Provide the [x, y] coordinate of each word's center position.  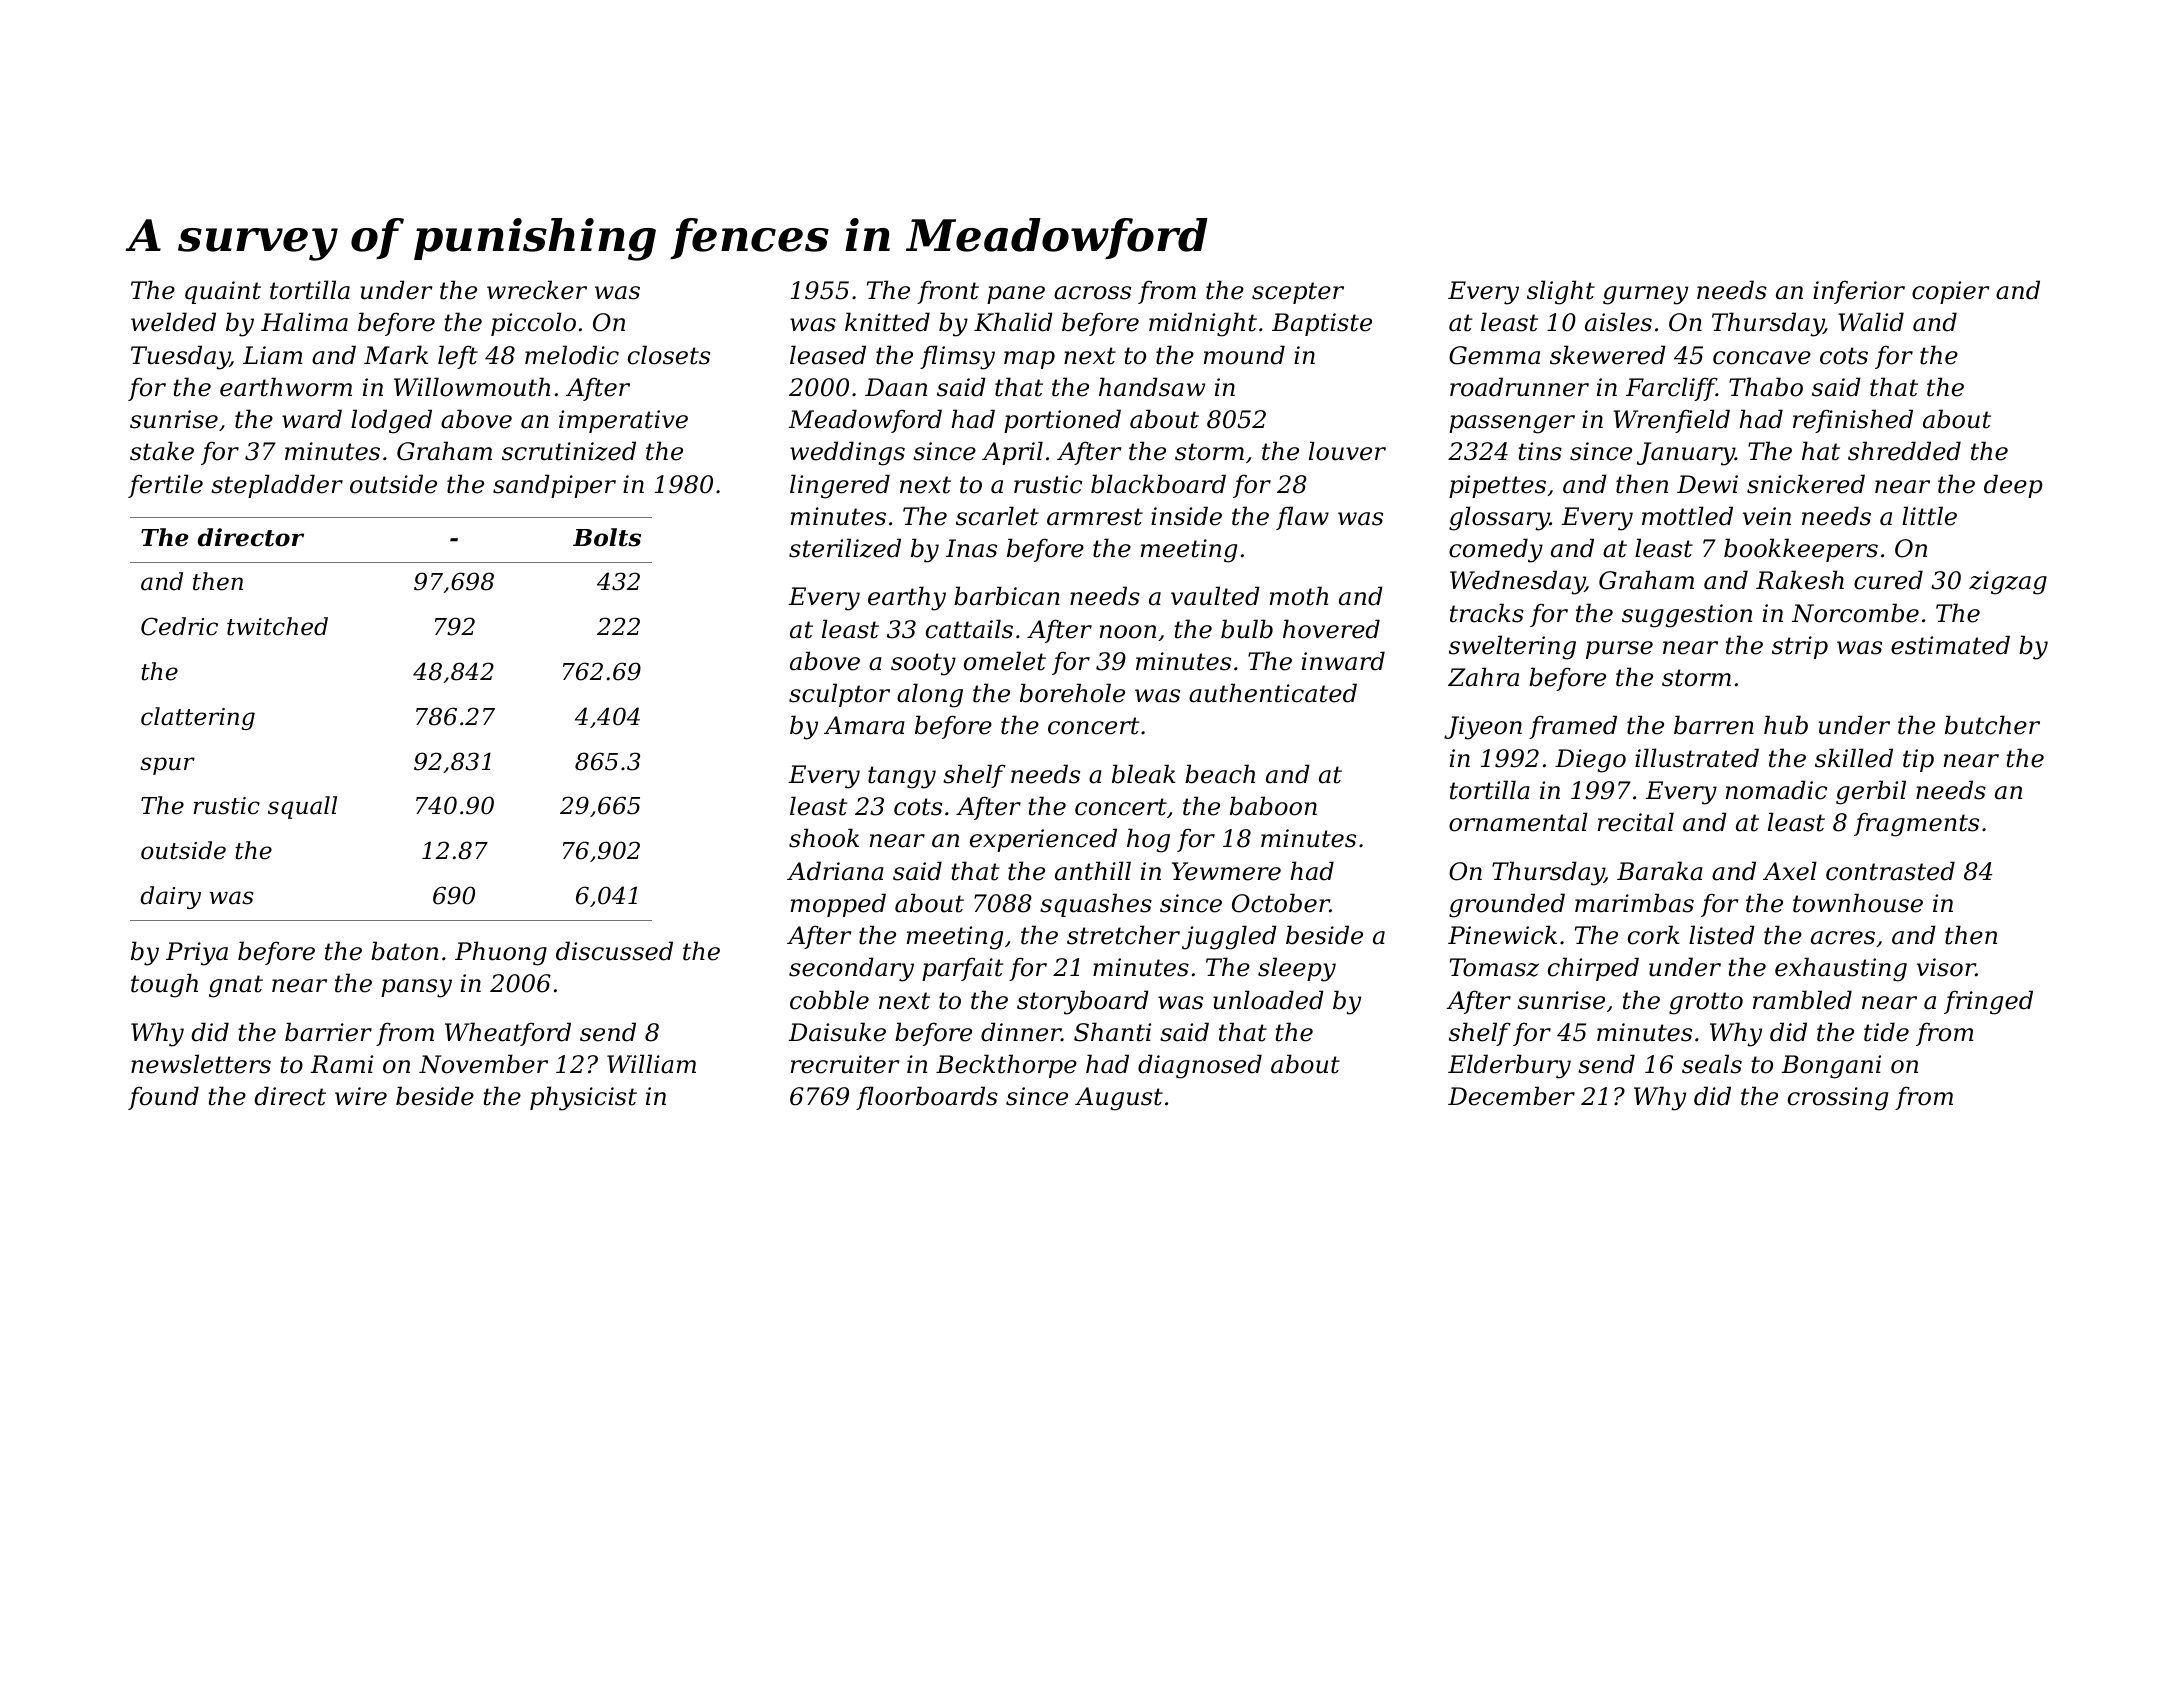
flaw [1302, 518]
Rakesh [1800, 580]
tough [164, 985]
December [1511, 1096]
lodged [391, 421]
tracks [1487, 613]
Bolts [607, 537]
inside [1186, 516]
